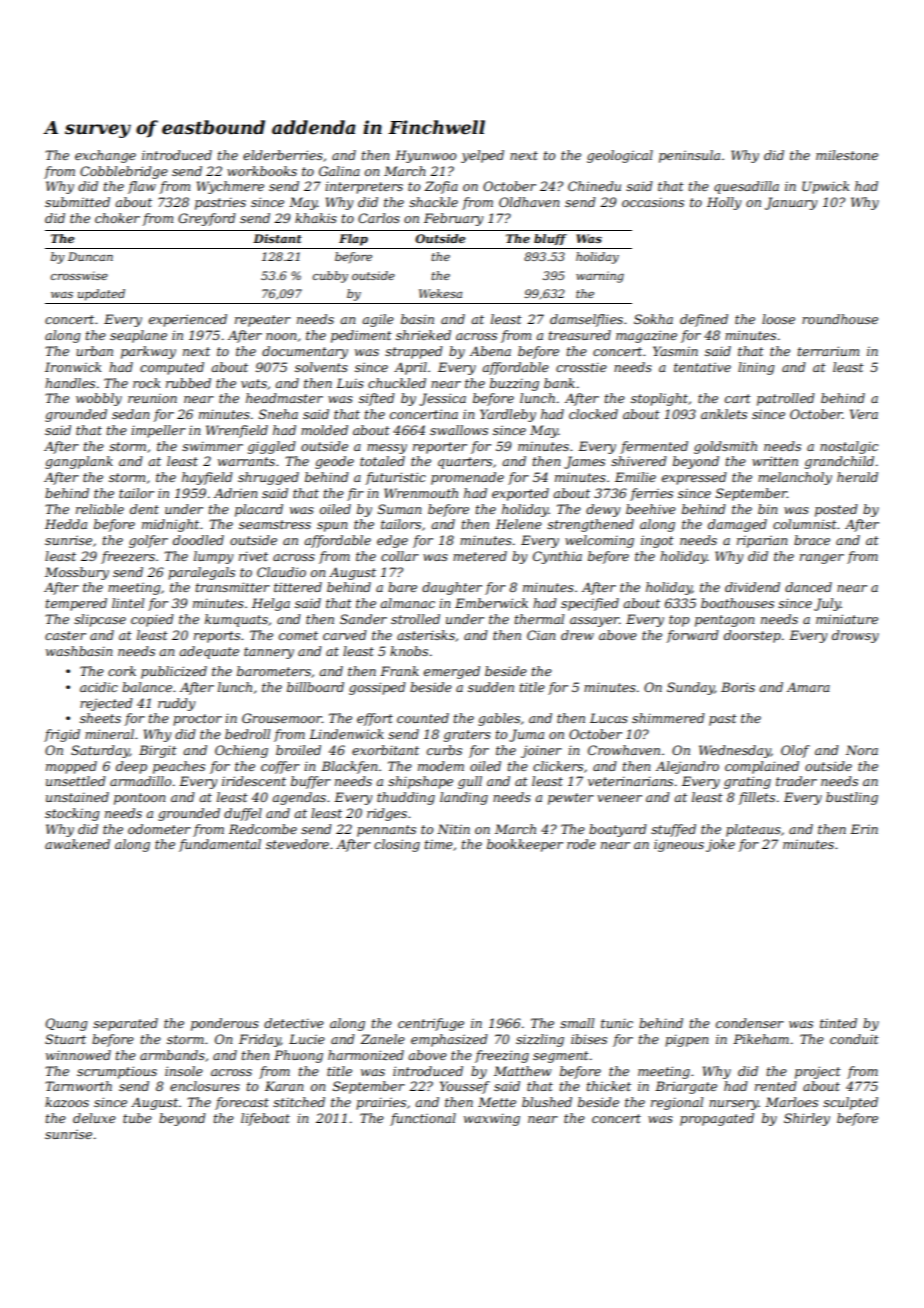  What do you see at coordinates (440, 293) in the screenshot?
I see `Wekesa` at bounding box center [440, 293].
